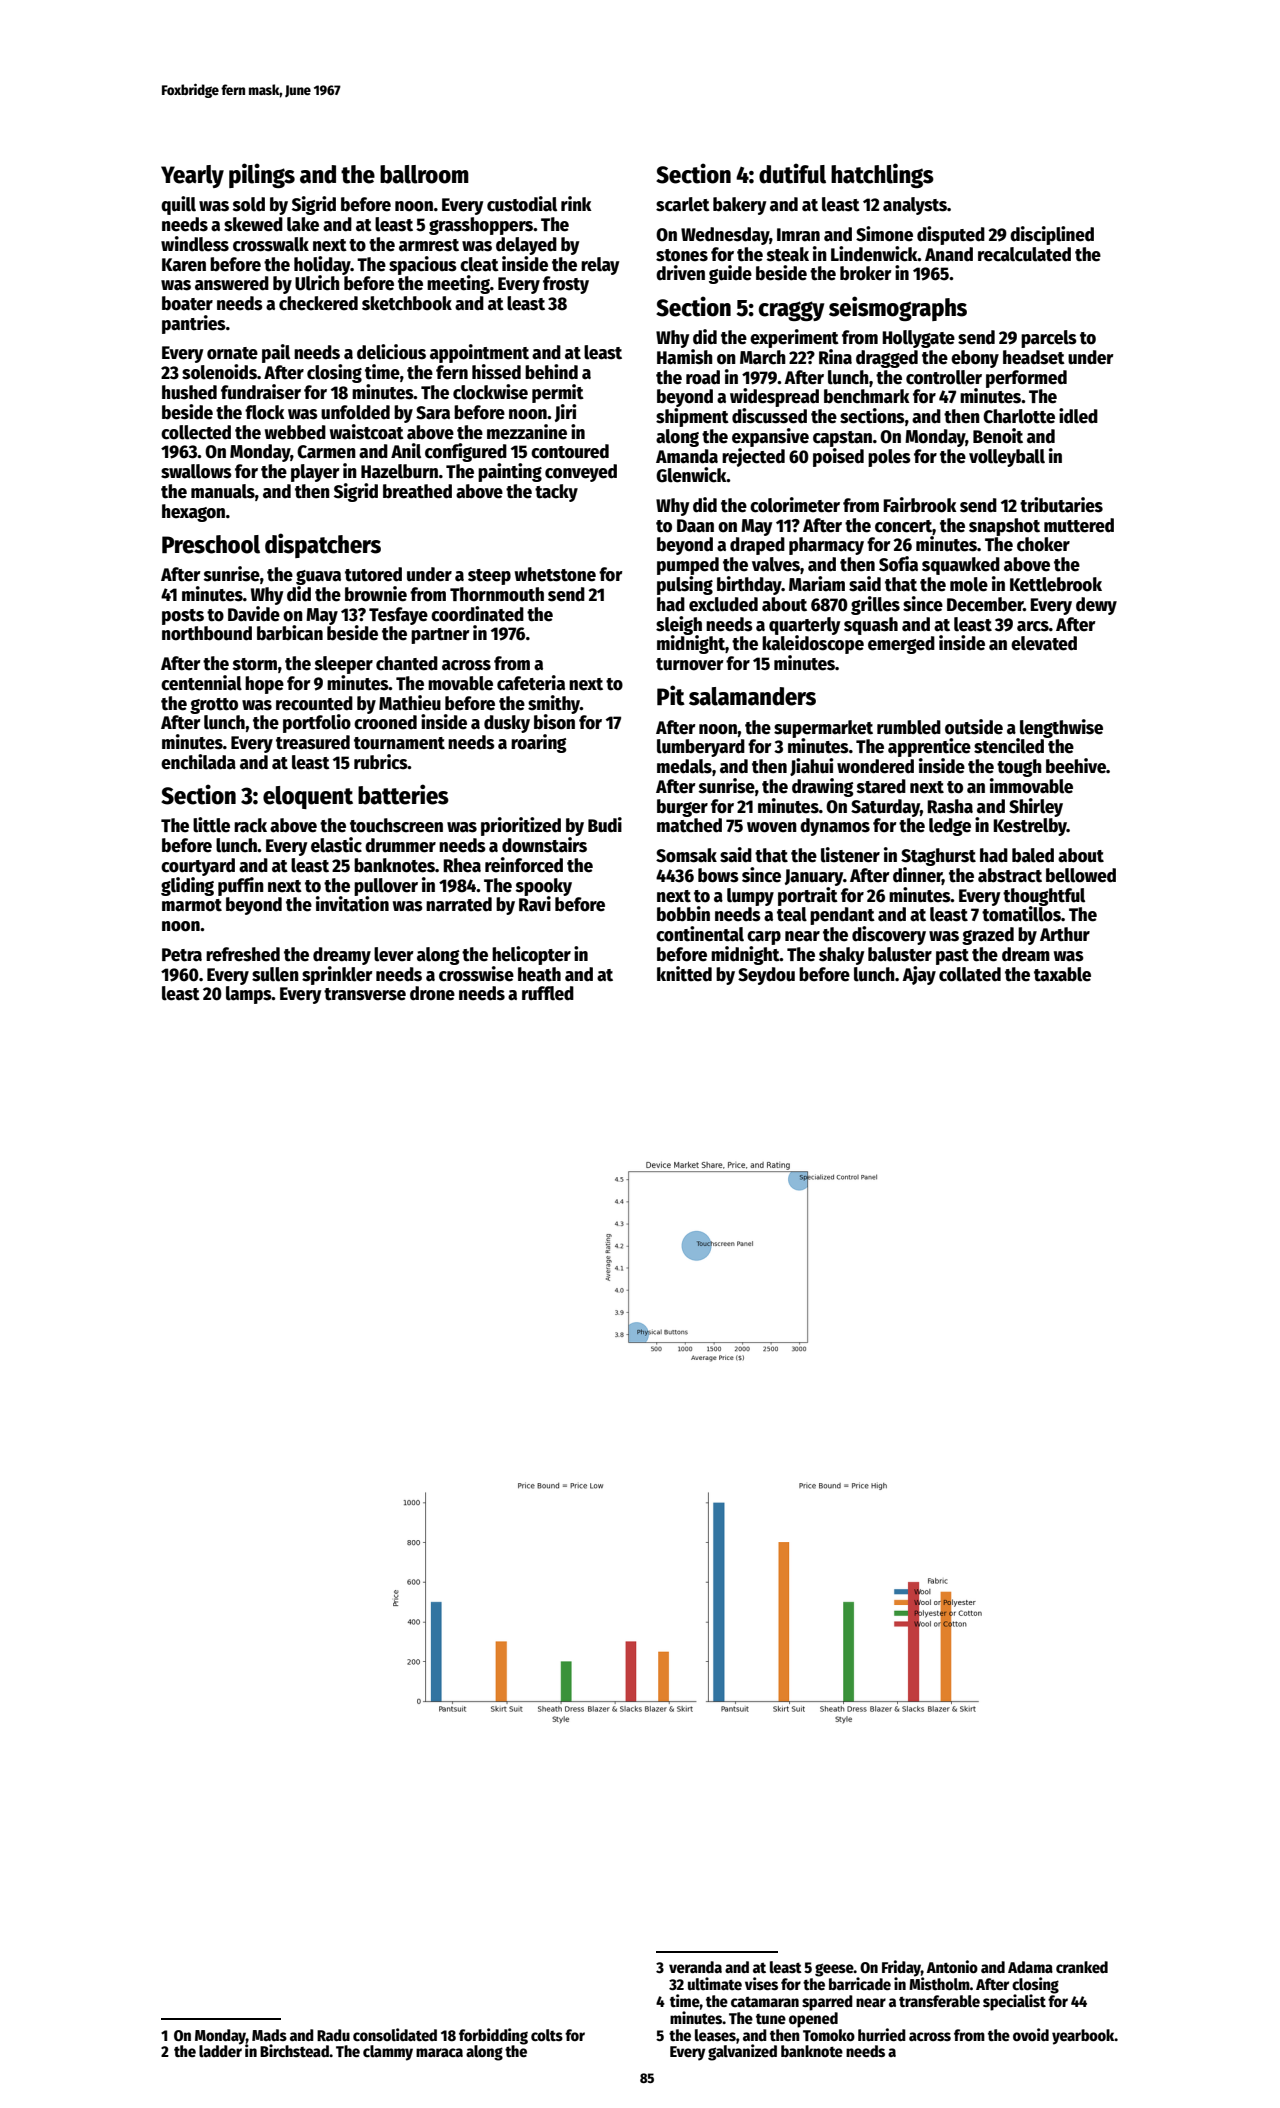  What do you see at coordinates (365, 994) in the screenshot?
I see `transverse` at bounding box center [365, 994].
